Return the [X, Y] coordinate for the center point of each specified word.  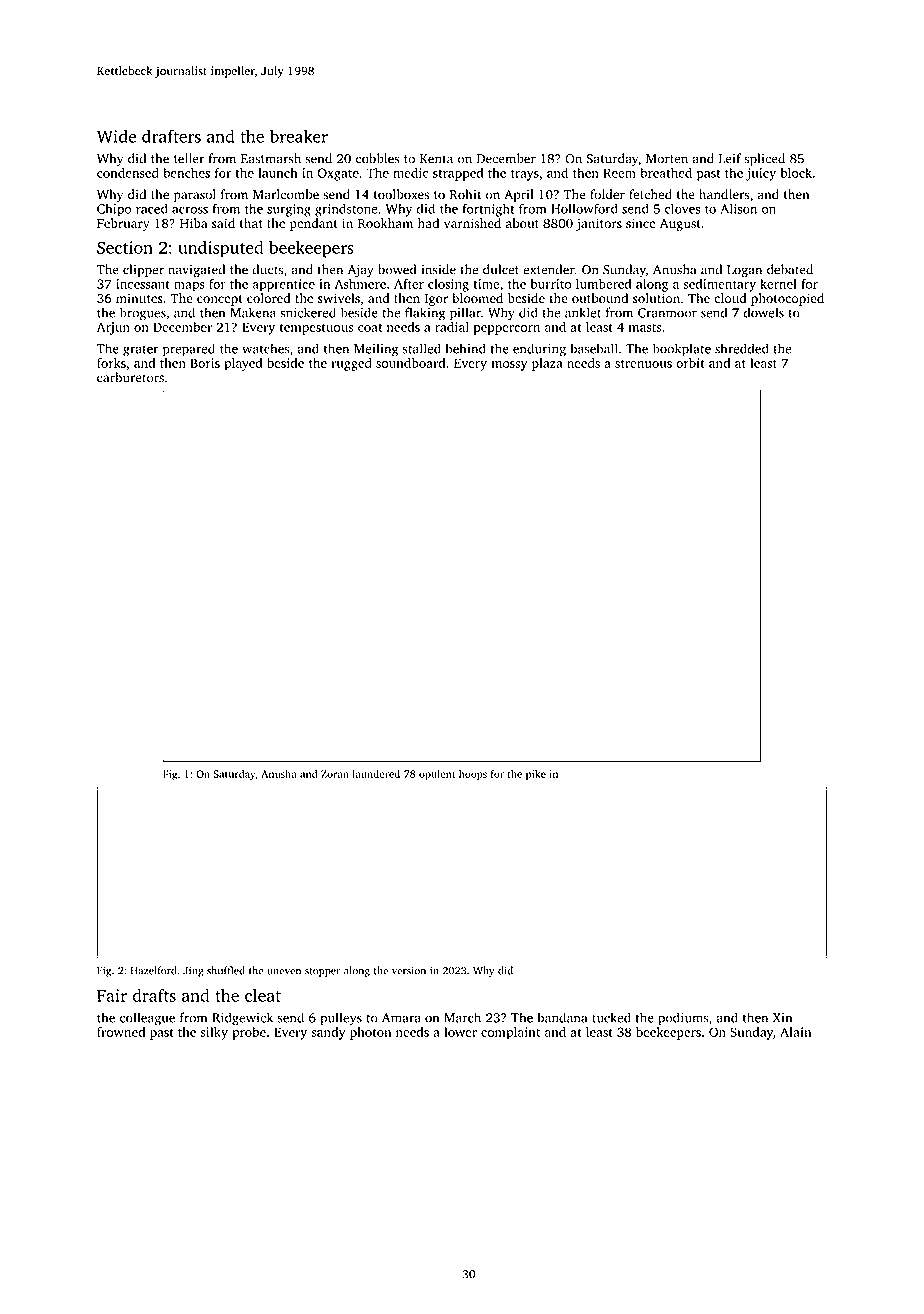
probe [249, 1033]
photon [370, 1033]
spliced [764, 159]
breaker [299, 136]
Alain [795, 1032]
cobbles [378, 158]
